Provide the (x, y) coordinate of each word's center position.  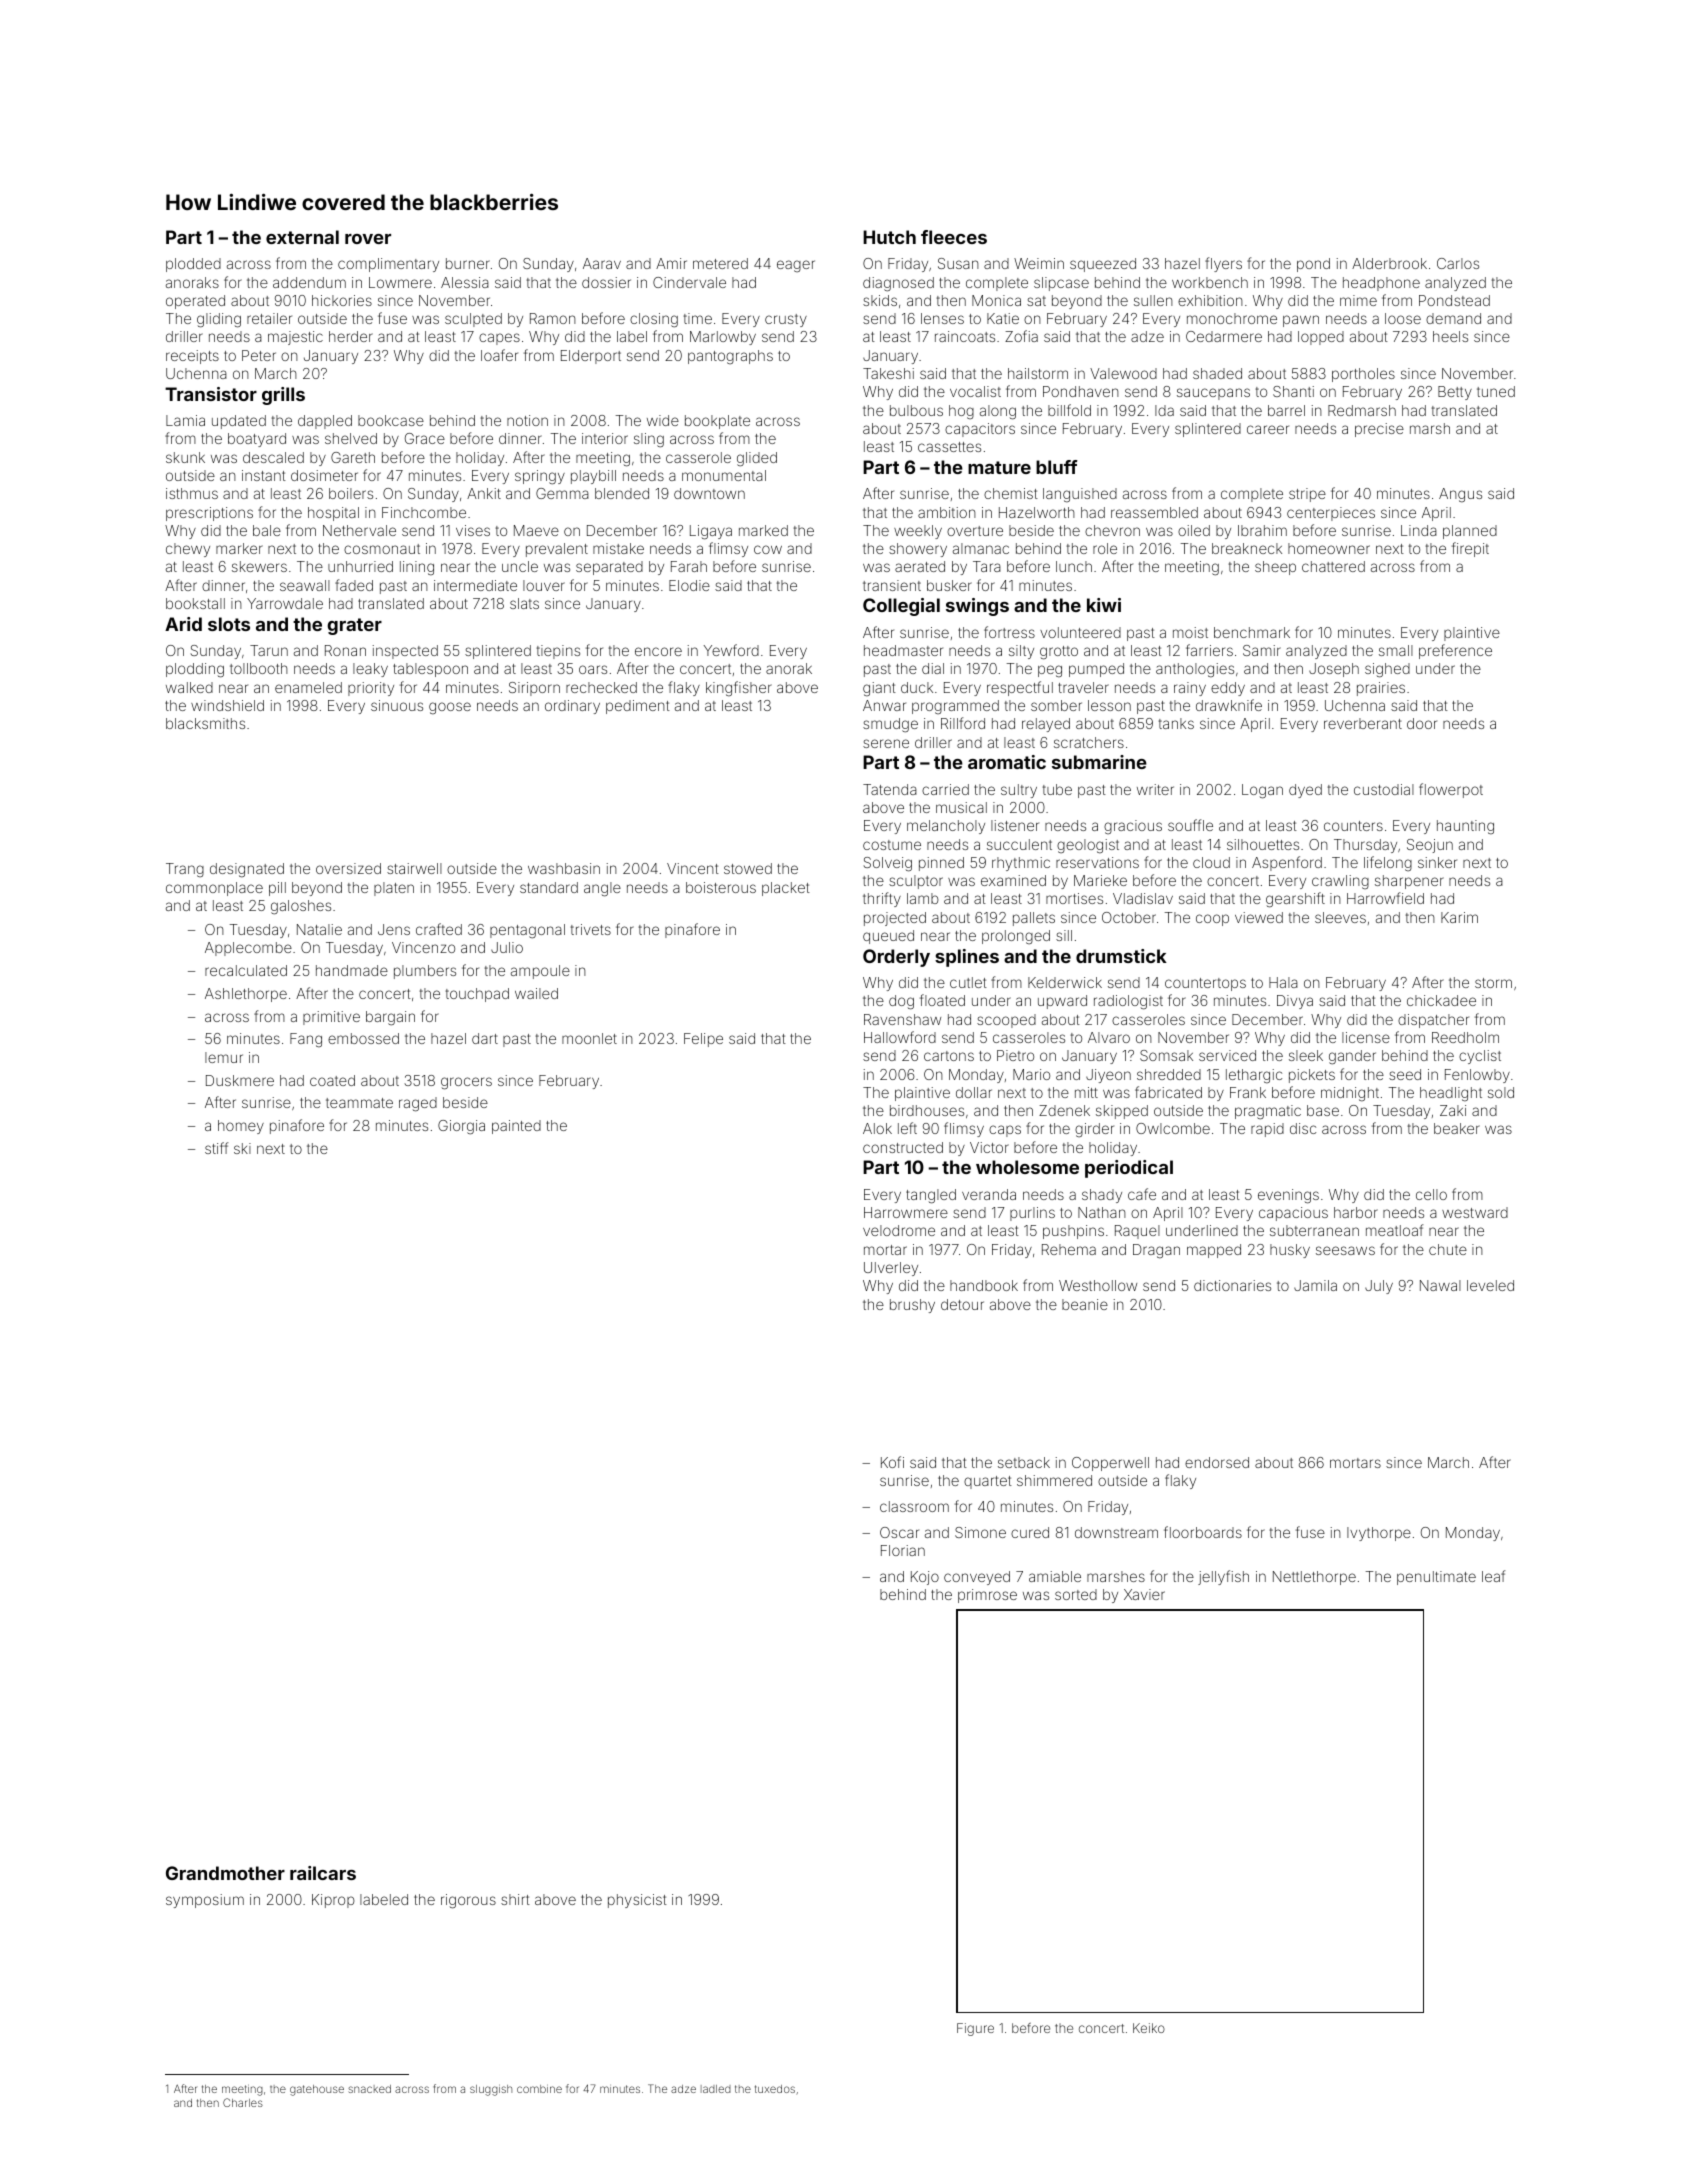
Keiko (1149, 2028)
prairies (1381, 689)
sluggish (491, 2090)
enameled (308, 687)
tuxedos (775, 2089)
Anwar (884, 705)
